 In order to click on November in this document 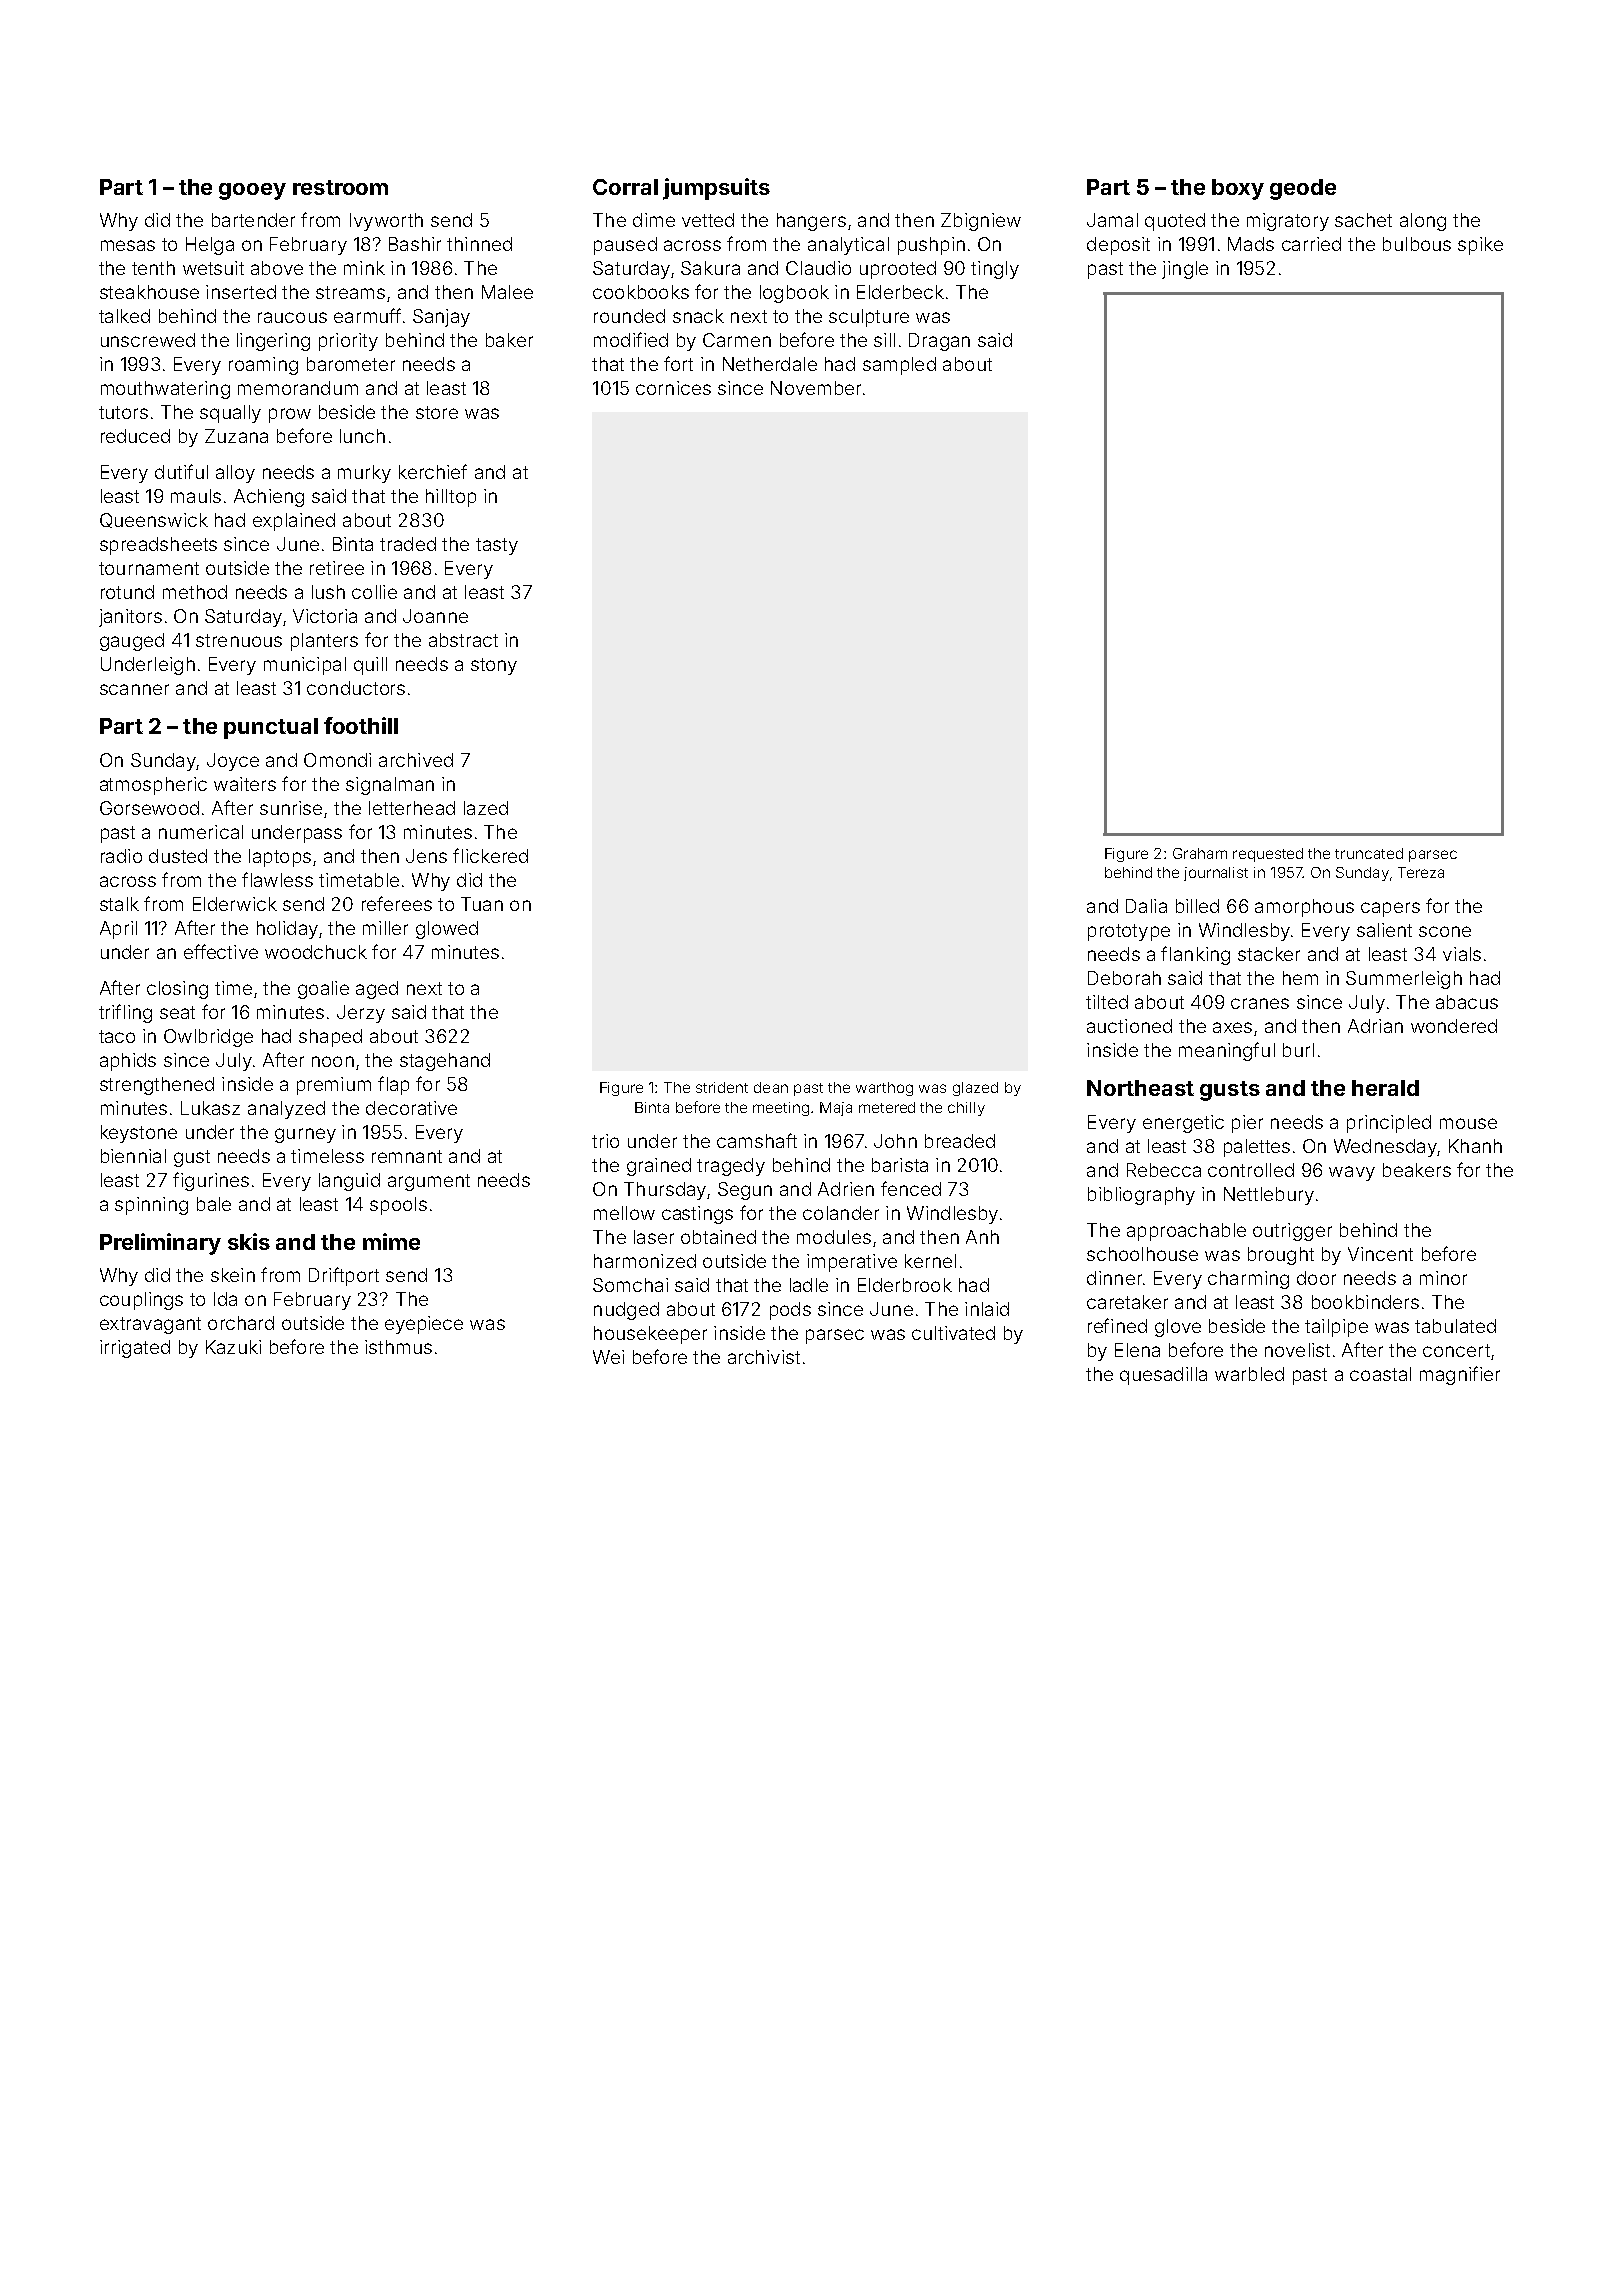, I will do `click(816, 388)`.
